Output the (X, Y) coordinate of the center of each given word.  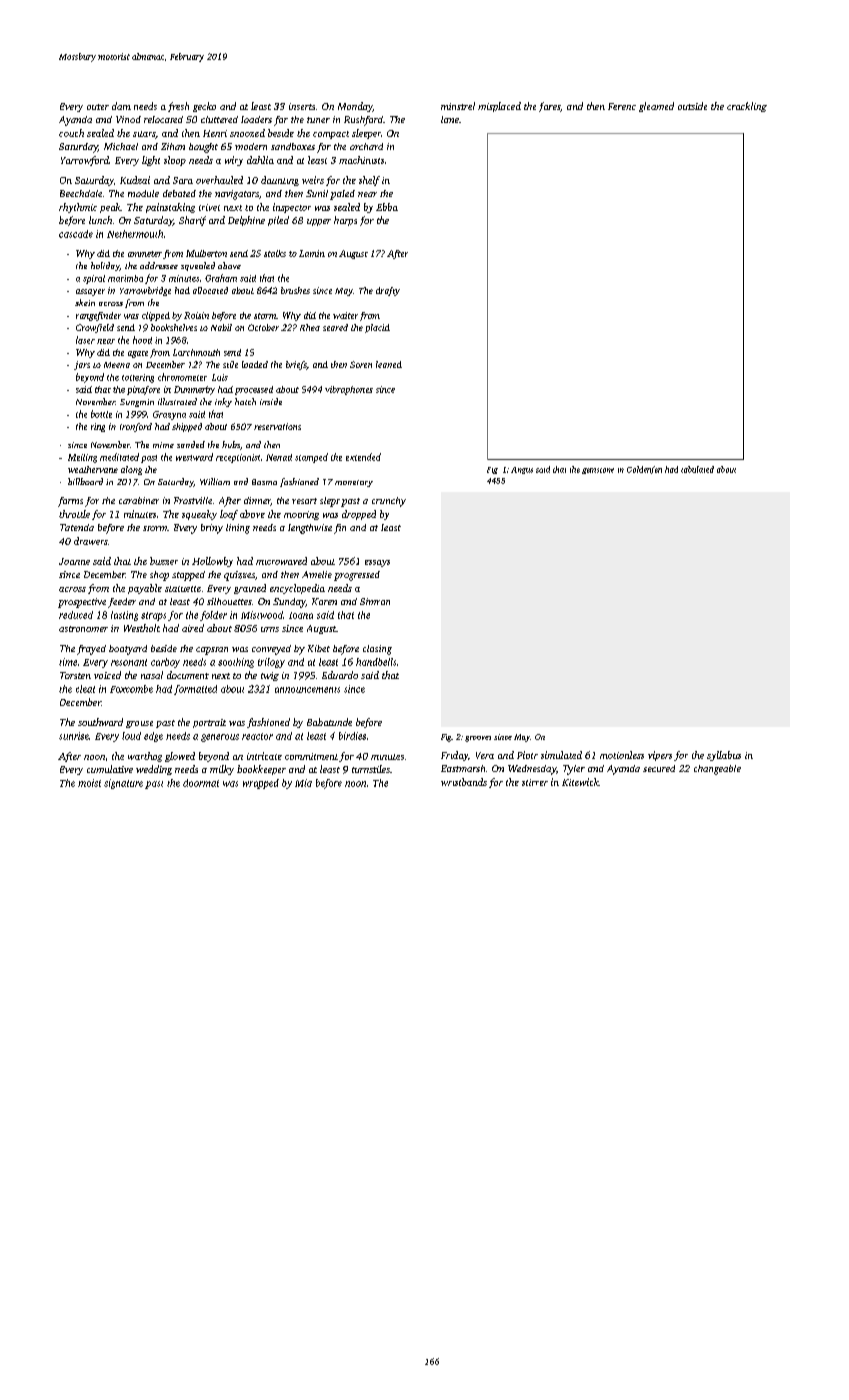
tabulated (697, 469)
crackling (747, 107)
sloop (175, 161)
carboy (165, 663)
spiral (94, 279)
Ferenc (622, 106)
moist (89, 783)
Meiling (82, 458)
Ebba (387, 207)
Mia (303, 783)
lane (450, 119)
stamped (311, 458)
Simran (375, 601)
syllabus (724, 756)
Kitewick (580, 782)
